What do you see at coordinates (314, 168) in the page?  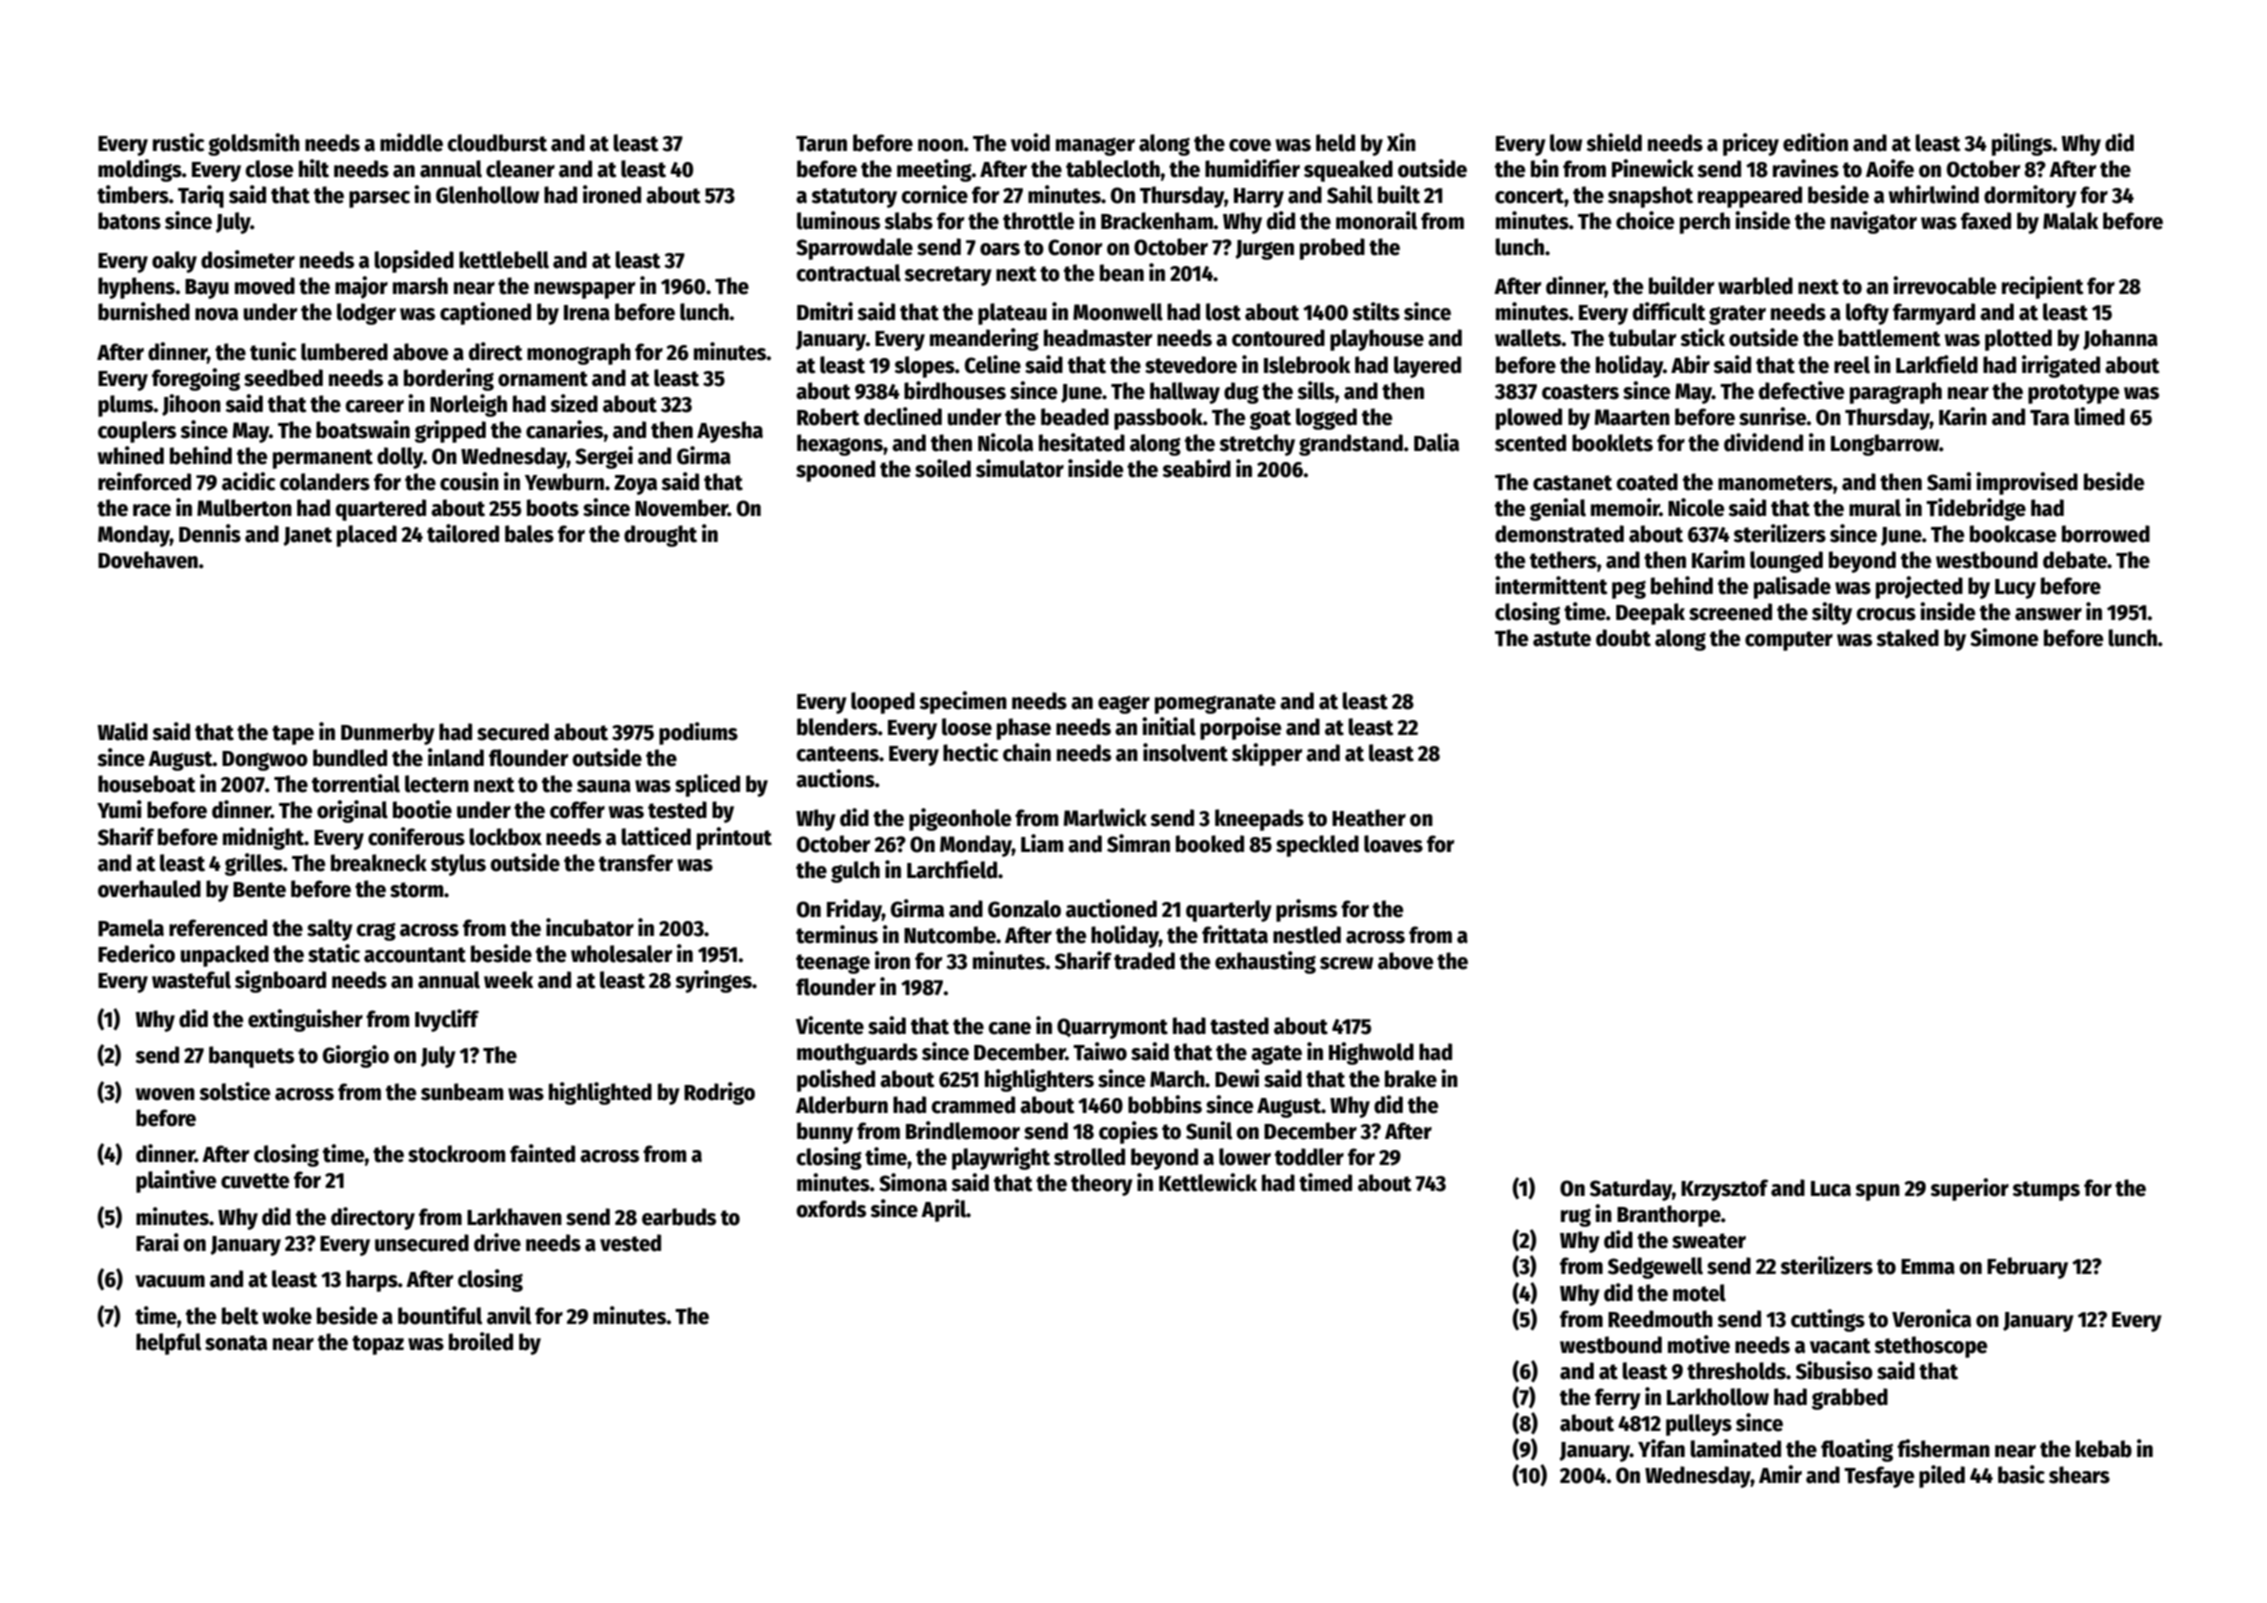 I see `hilt` at bounding box center [314, 168].
